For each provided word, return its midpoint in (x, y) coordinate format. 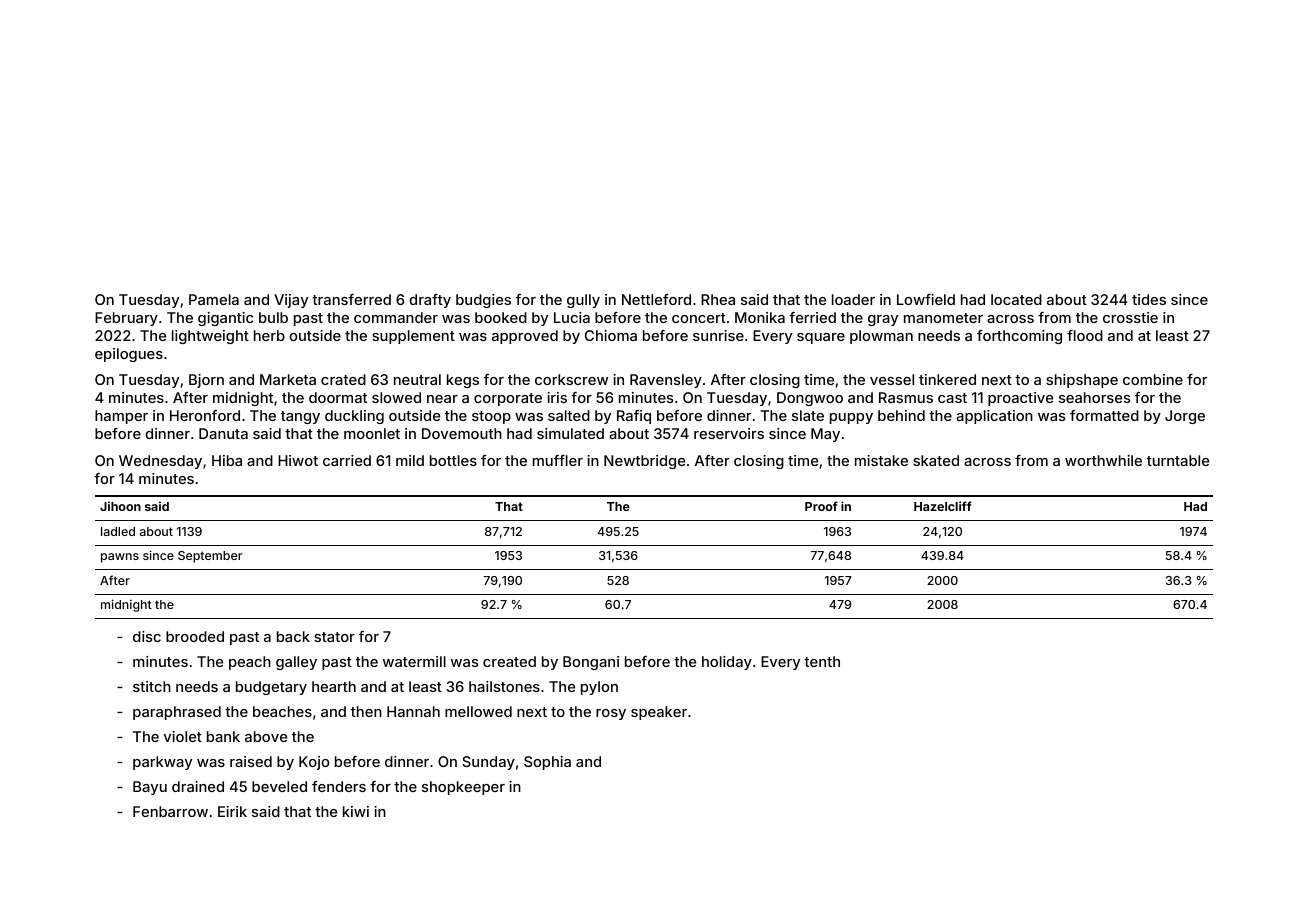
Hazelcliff (943, 506)
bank (223, 736)
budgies (483, 301)
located (1016, 299)
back (293, 636)
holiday (727, 663)
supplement (413, 337)
